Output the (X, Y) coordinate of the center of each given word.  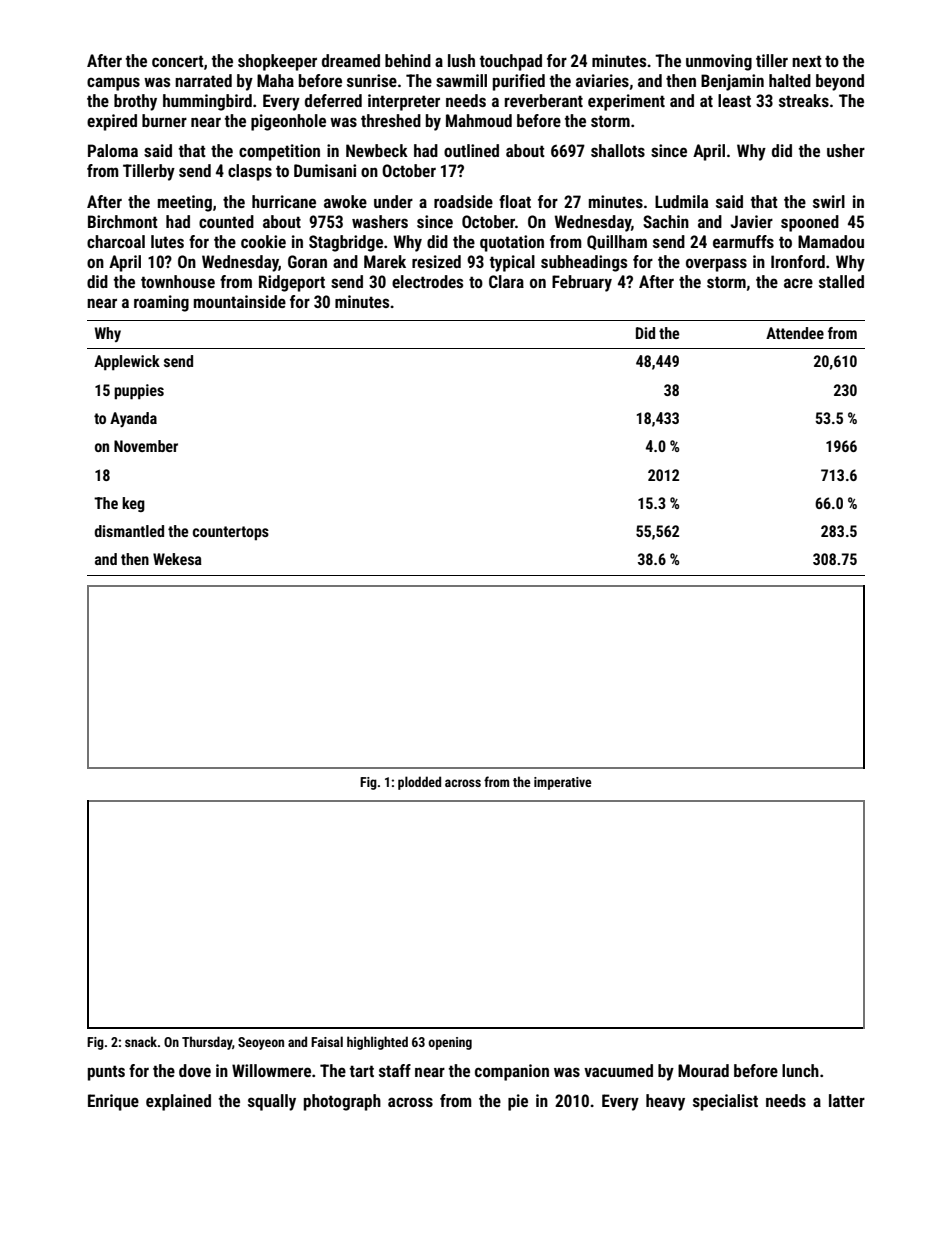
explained (178, 1102)
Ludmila (681, 201)
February (582, 283)
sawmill (461, 80)
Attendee (795, 333)
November (146, 446)
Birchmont (123, 221)
